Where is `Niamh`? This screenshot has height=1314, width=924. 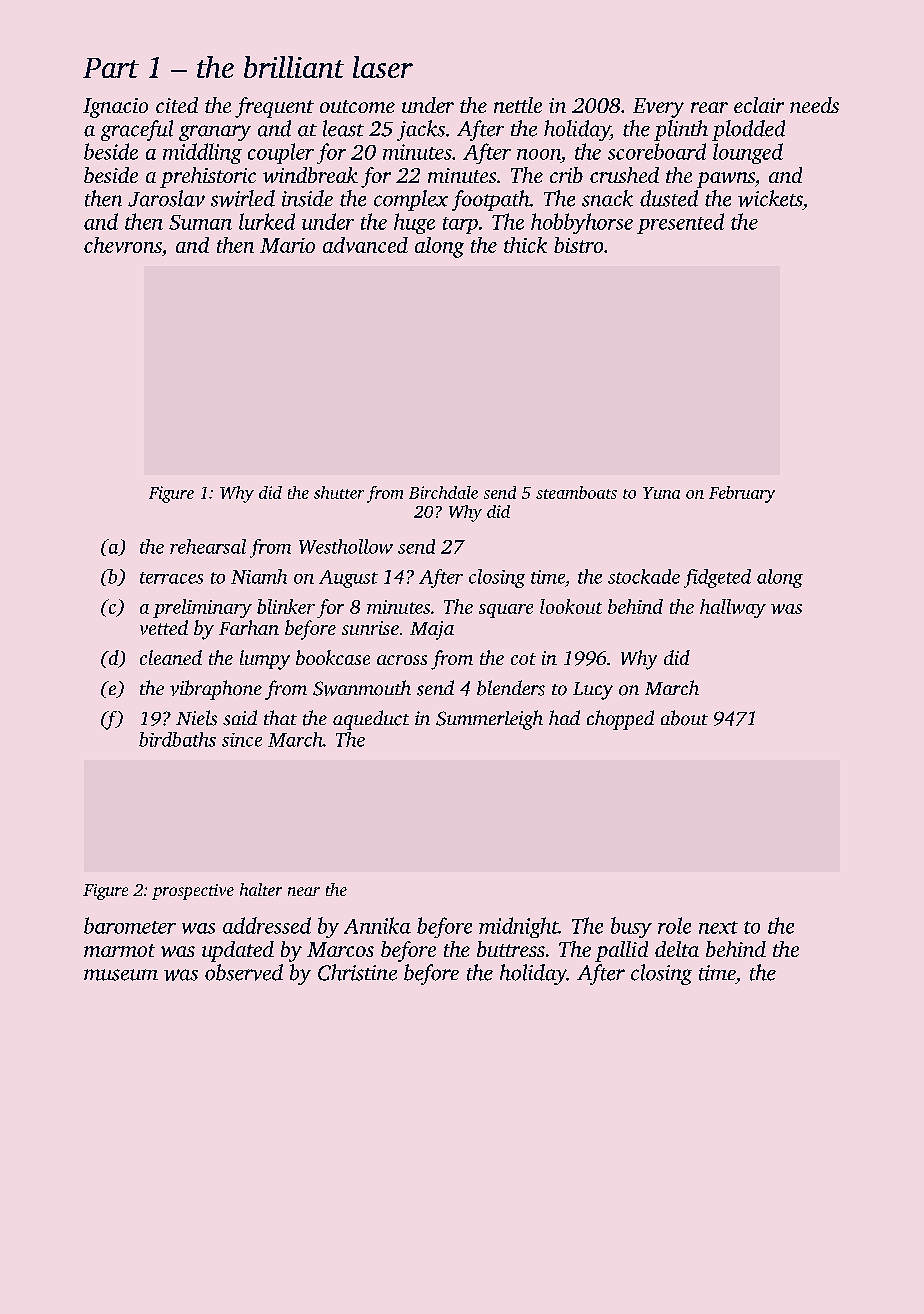
Niamh is located at coordinates (259, 576).
